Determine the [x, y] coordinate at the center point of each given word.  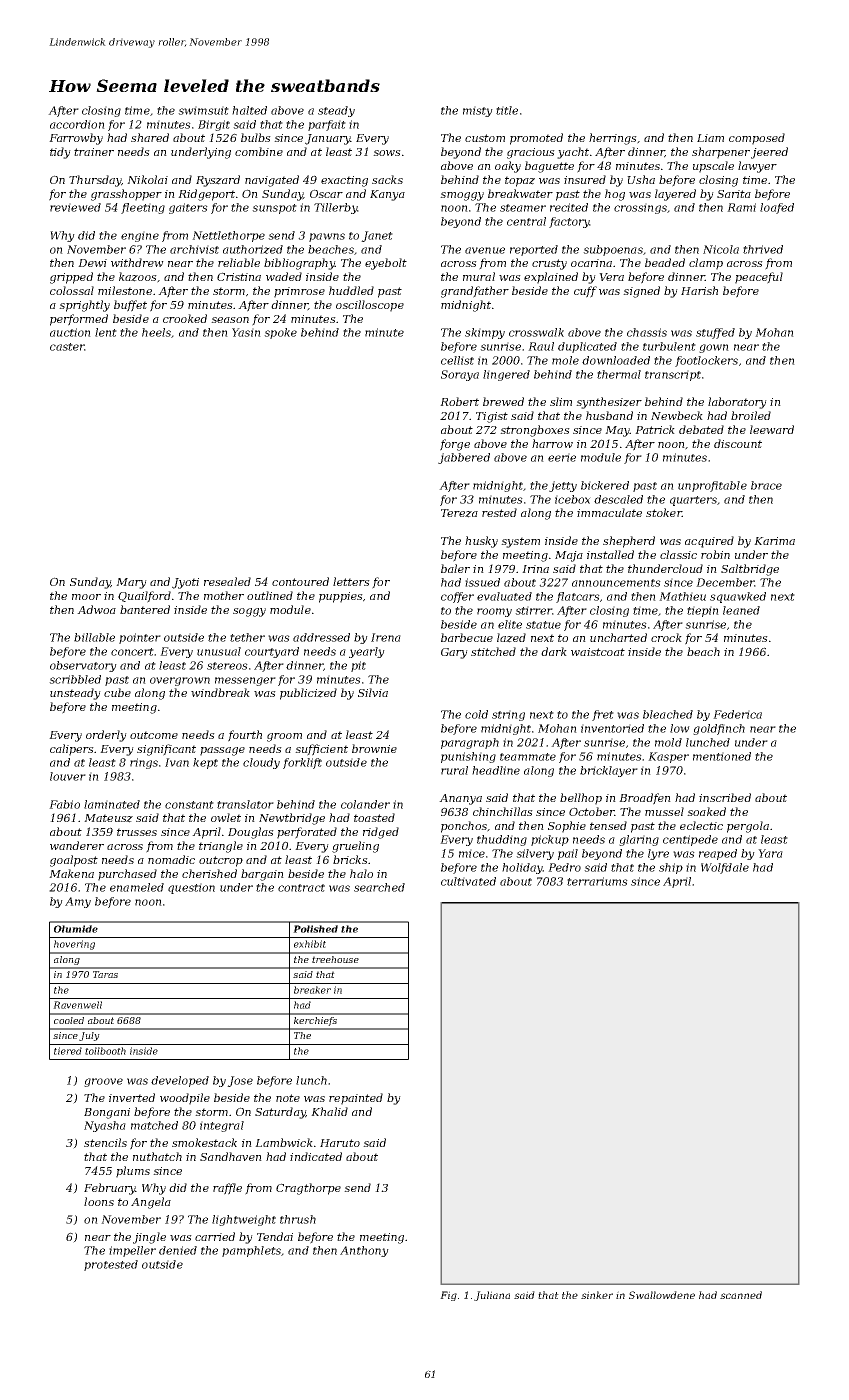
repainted [356, 1099]
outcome [154, 735]
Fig [448, 1296]
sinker [597, 1295]
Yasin [246, 332]
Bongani [107, 1113]
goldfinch [719, 729]
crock [666, 637]
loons [99, 1201]
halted [249, 110]
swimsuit [203, 110]
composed [757, 139]
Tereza [459, 513]
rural [454, 770]
